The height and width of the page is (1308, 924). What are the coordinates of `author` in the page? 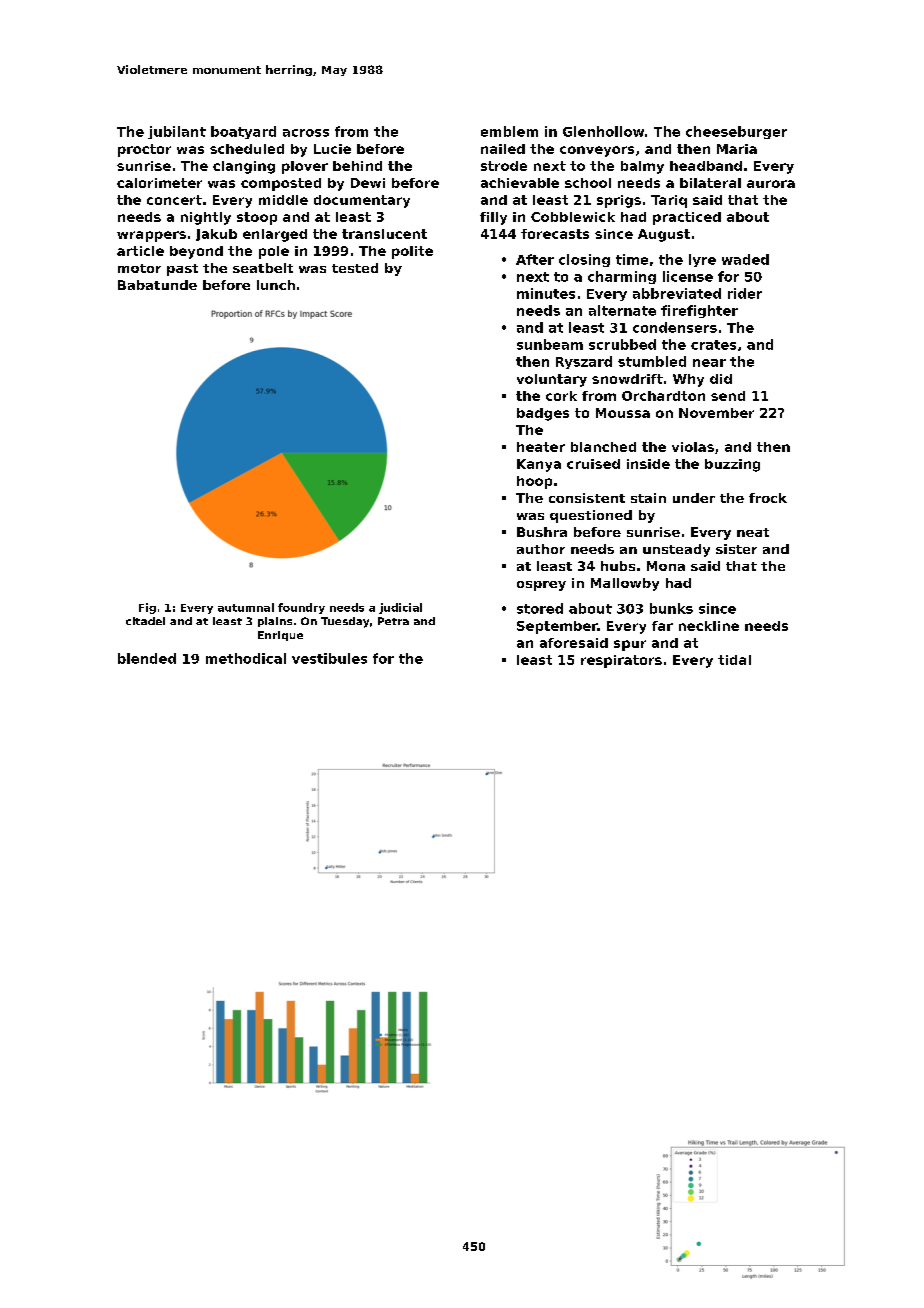 It's located at (541, 549).
